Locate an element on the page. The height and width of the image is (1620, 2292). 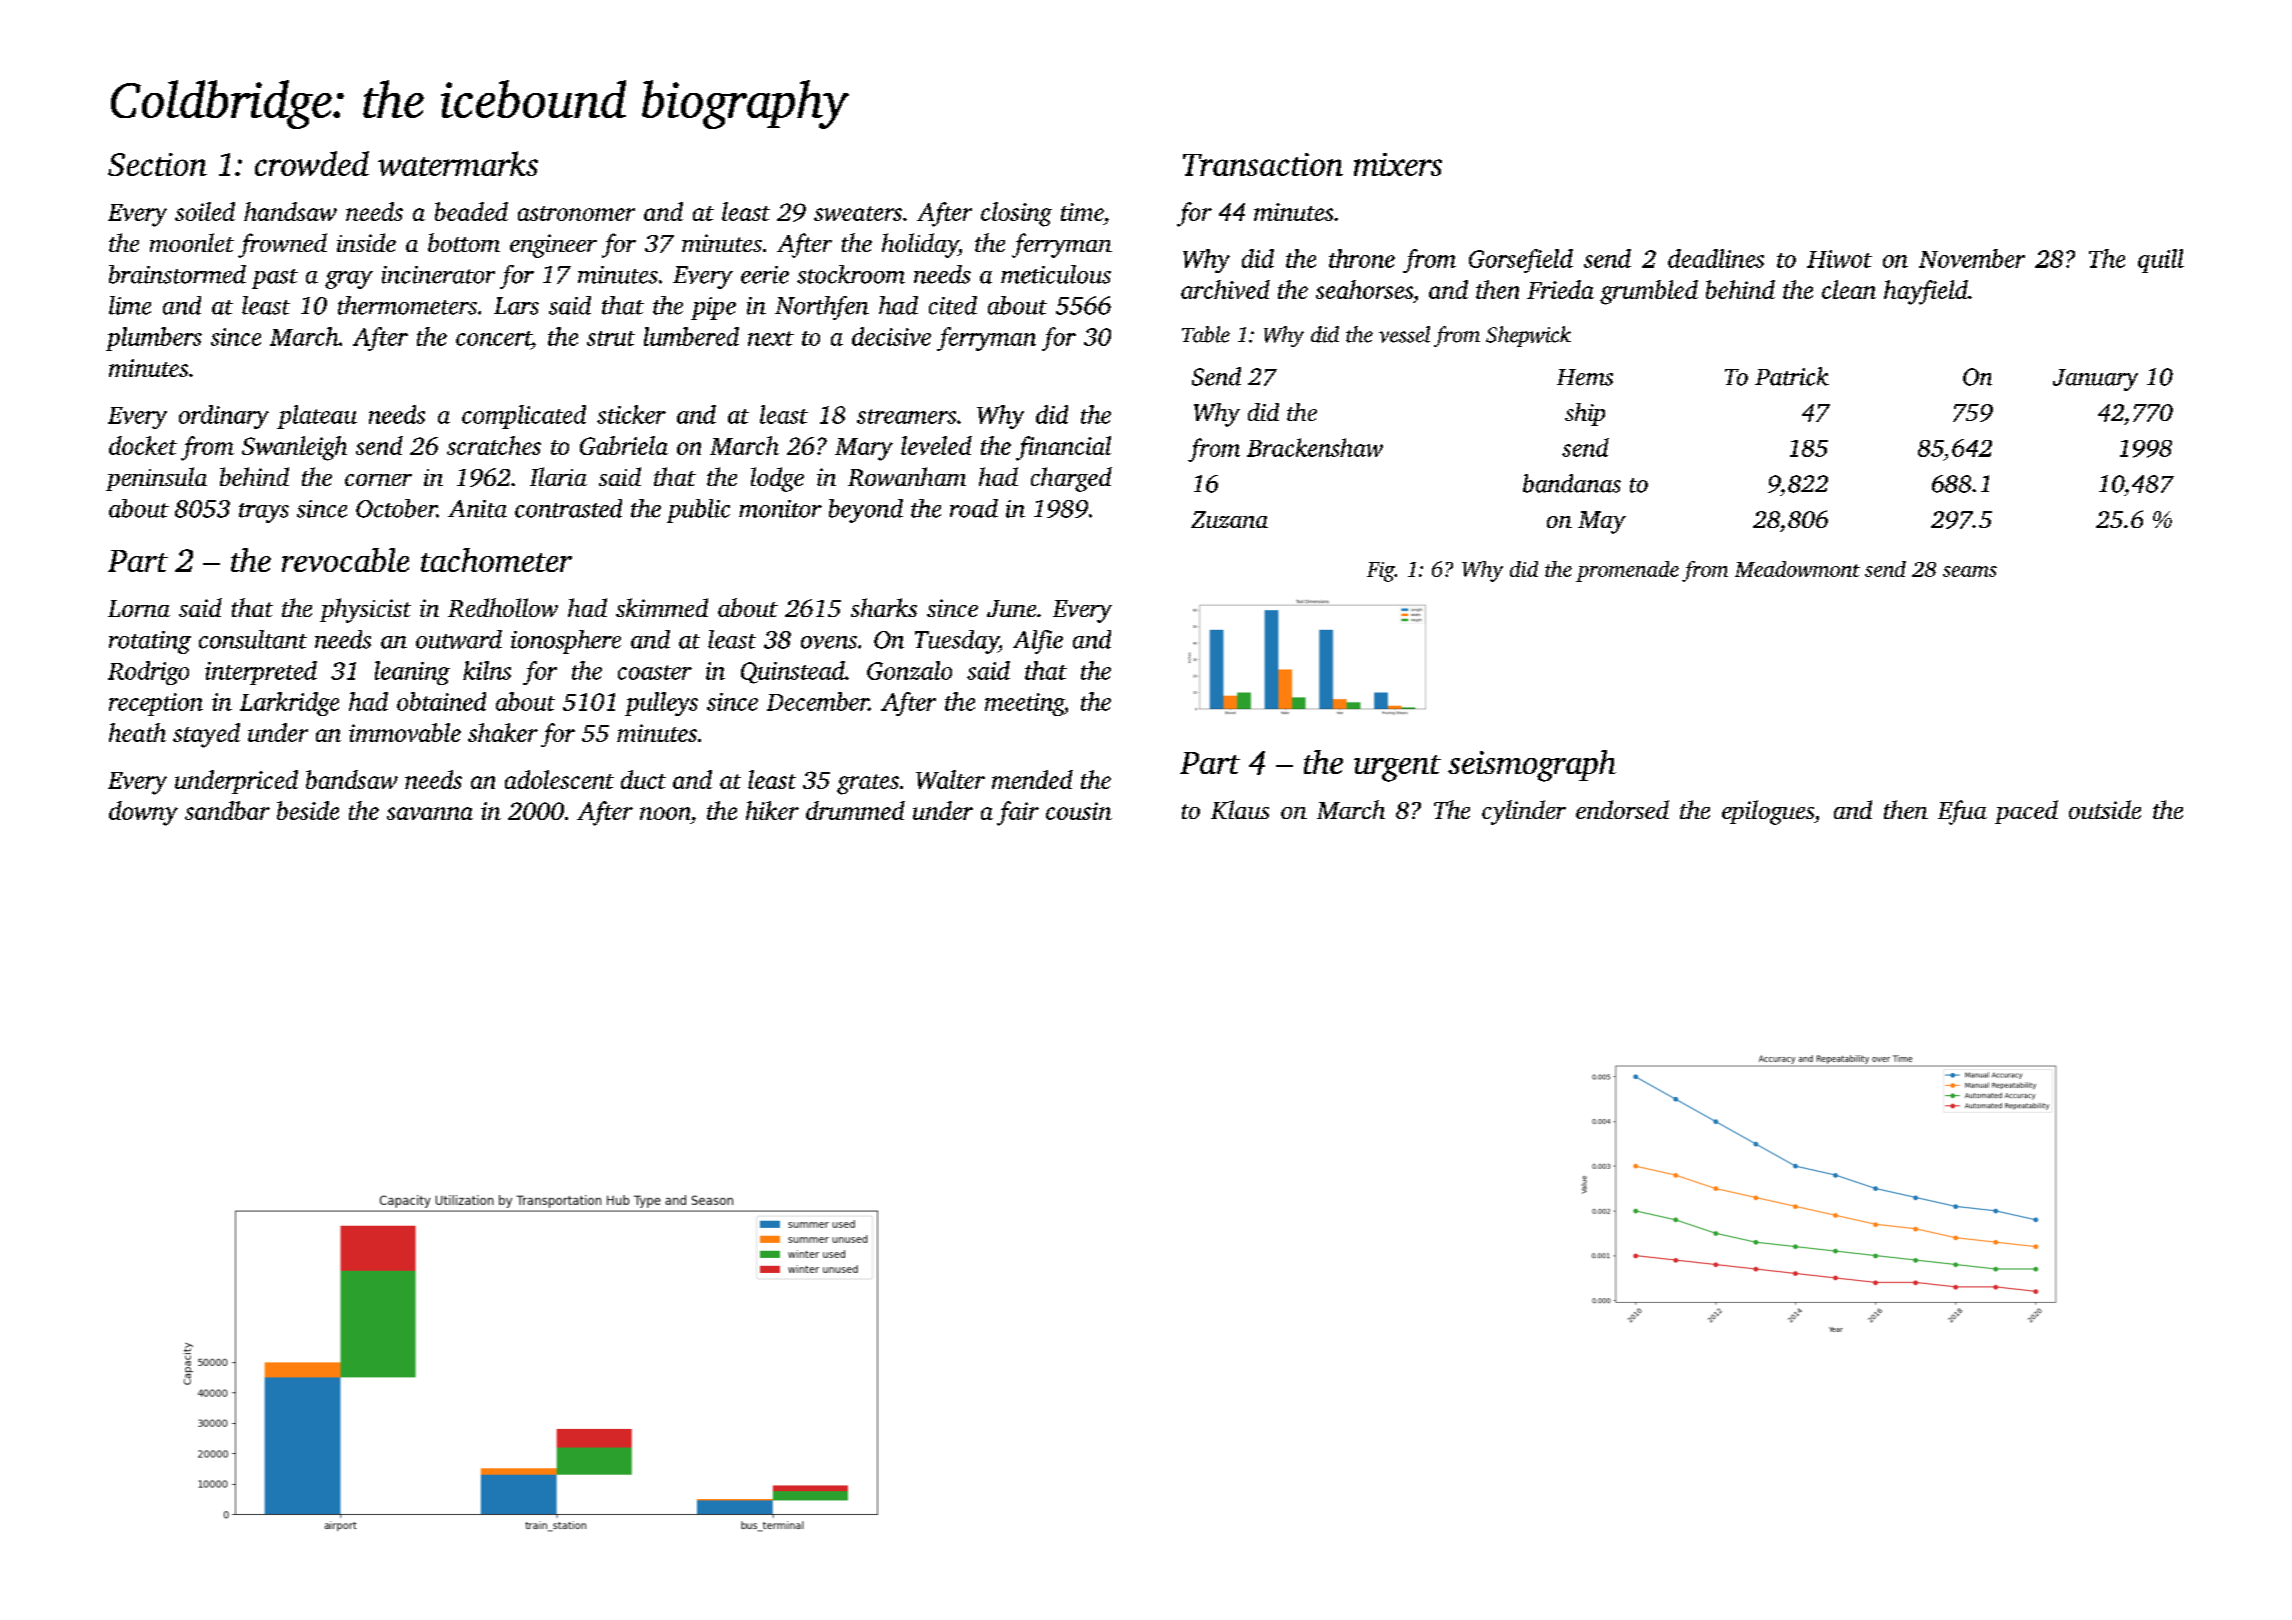
Hiwot is located at coordinates (1839, 259).
